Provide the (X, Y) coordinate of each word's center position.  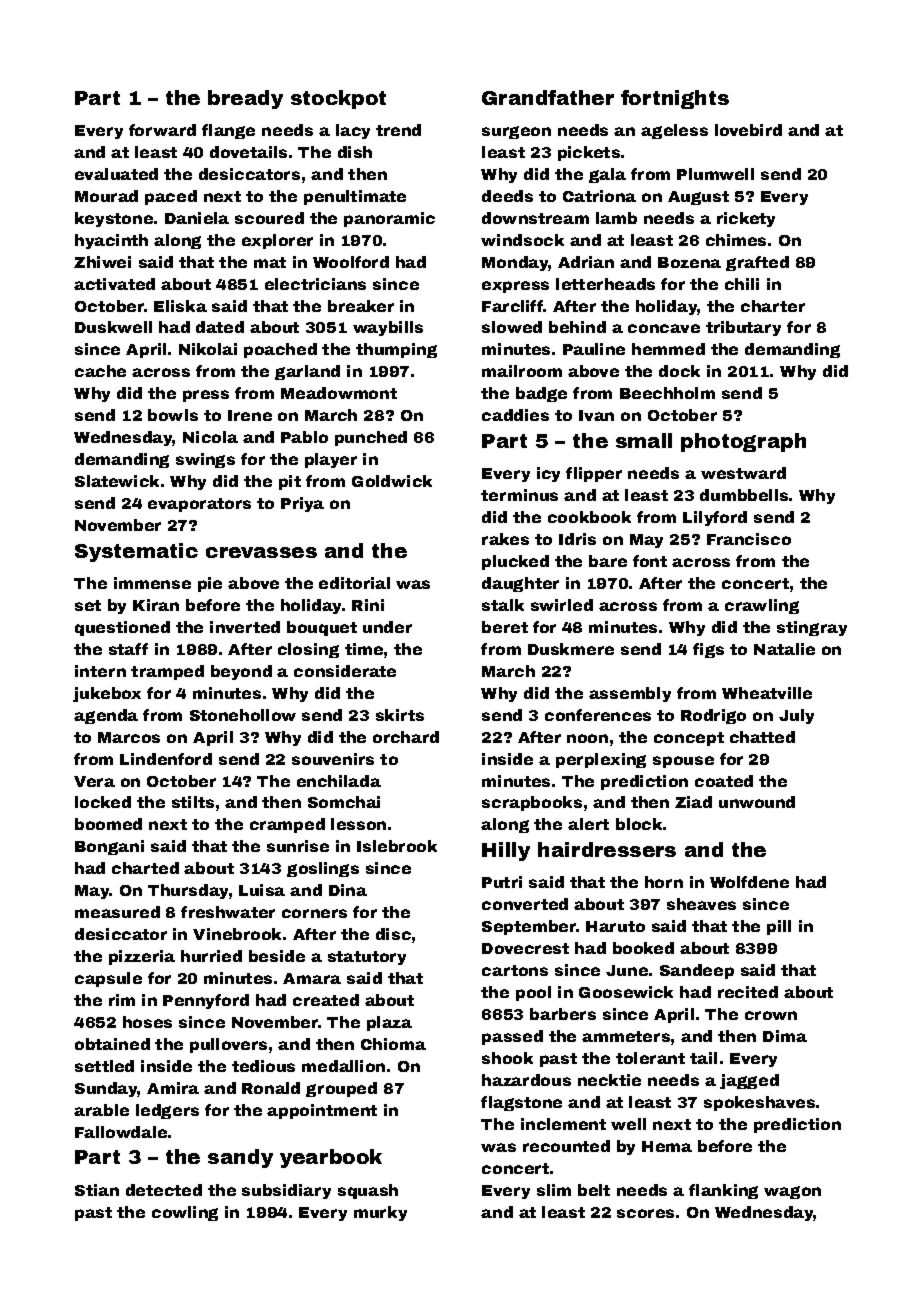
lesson (358, 824)
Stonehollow (243, 715)
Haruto (615, 926)
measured (117, 912)
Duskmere (571, 649)
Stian (97, 1190)
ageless (674, 131)
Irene (250, 415)
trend (398, 130)
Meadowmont (339, 393)
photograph (743, 442)
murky (380, 1213)
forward (162, 130)
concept (689, 739)
